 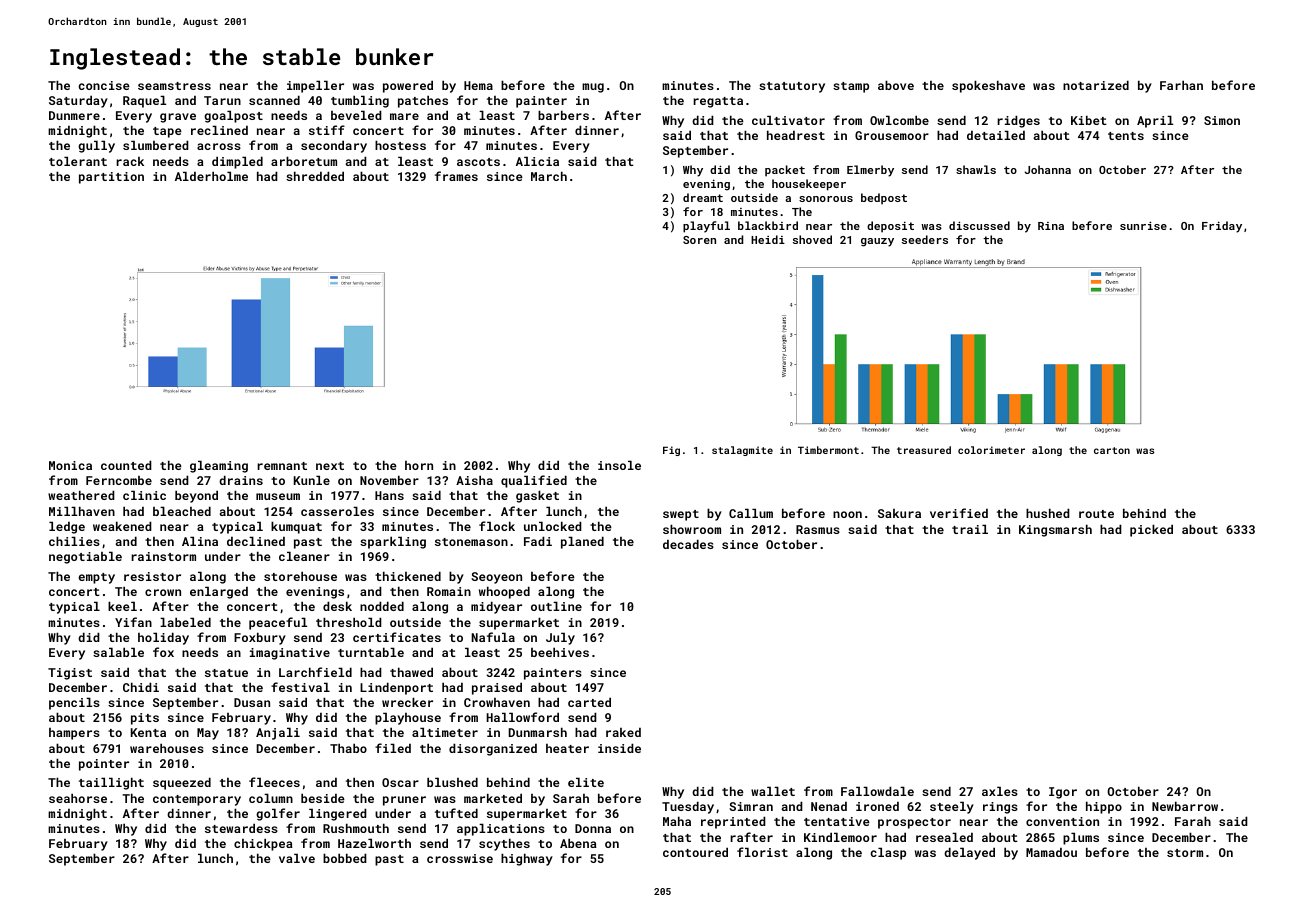 I want to click on remnant, so click(x=282, y=466).
